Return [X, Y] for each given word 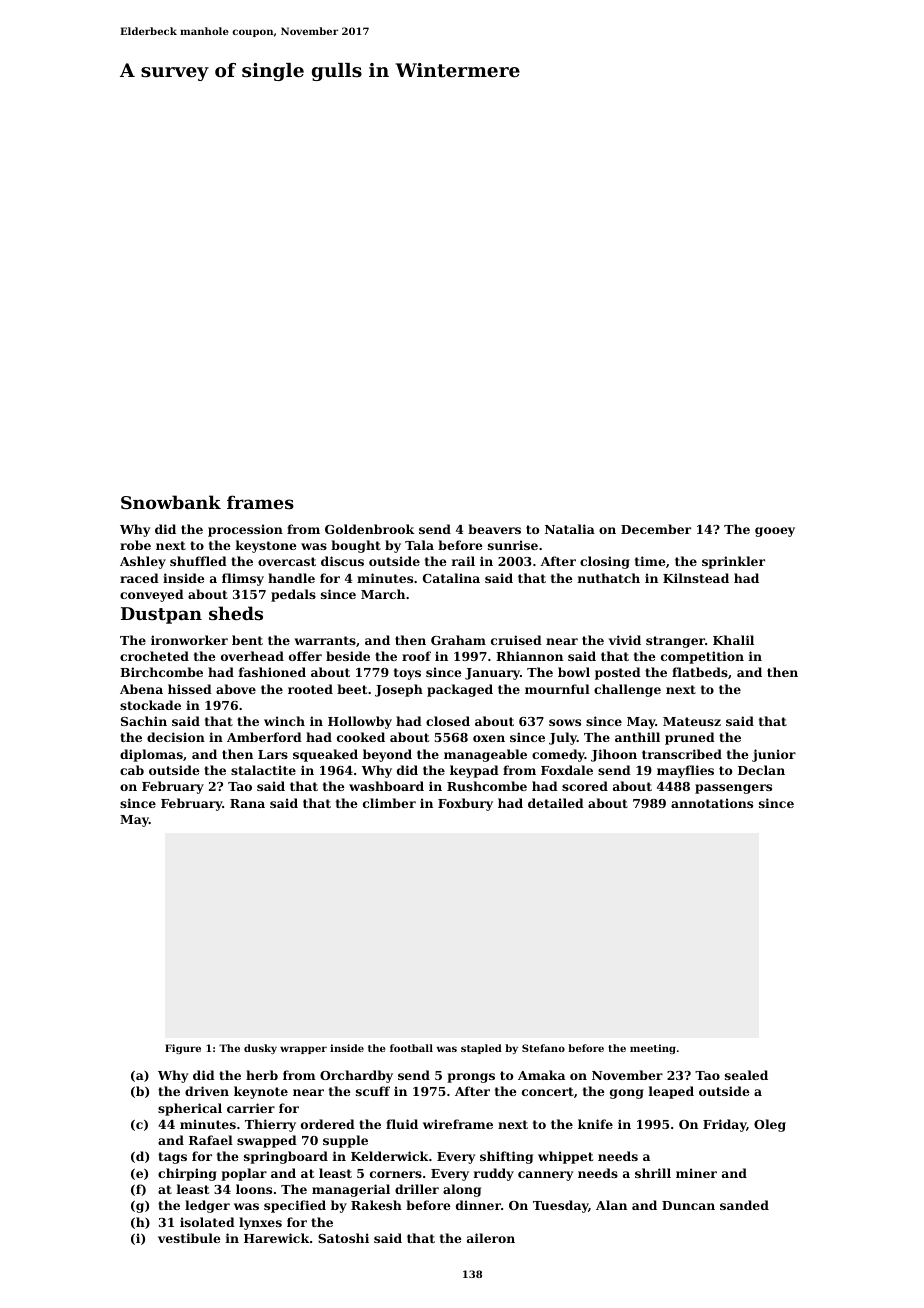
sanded [744, 1205]
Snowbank [171, 502]
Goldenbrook [369, 529]
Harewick [276, 1238]
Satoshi [343, 1238]
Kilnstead [696, 578]
